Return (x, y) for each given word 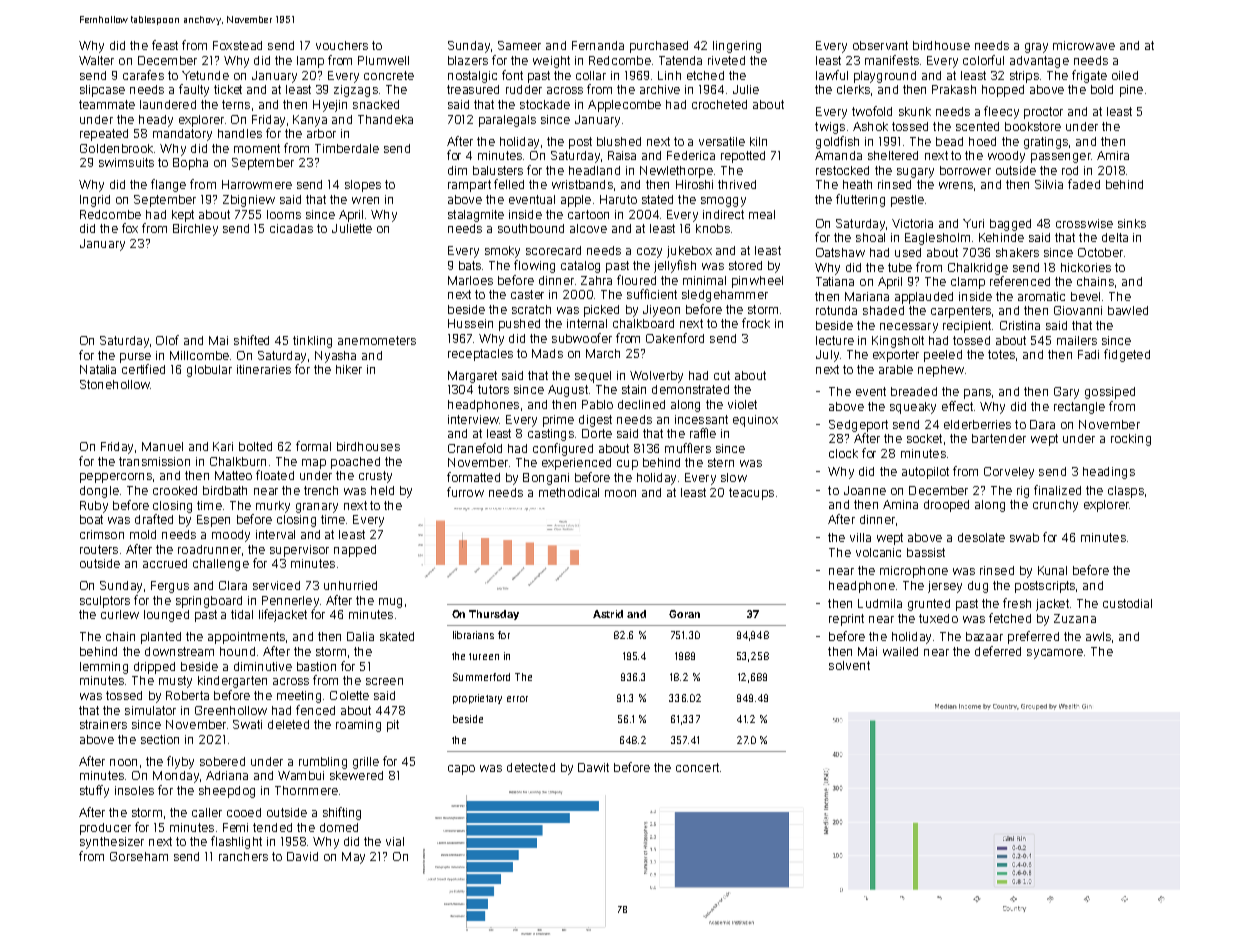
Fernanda (598, 45)
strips (1024, 77)
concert (697, 767)
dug (978, 587)
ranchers (243, 856)
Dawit (593, 767)
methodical (569, 492)
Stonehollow (115, 384)
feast (165, 45)
